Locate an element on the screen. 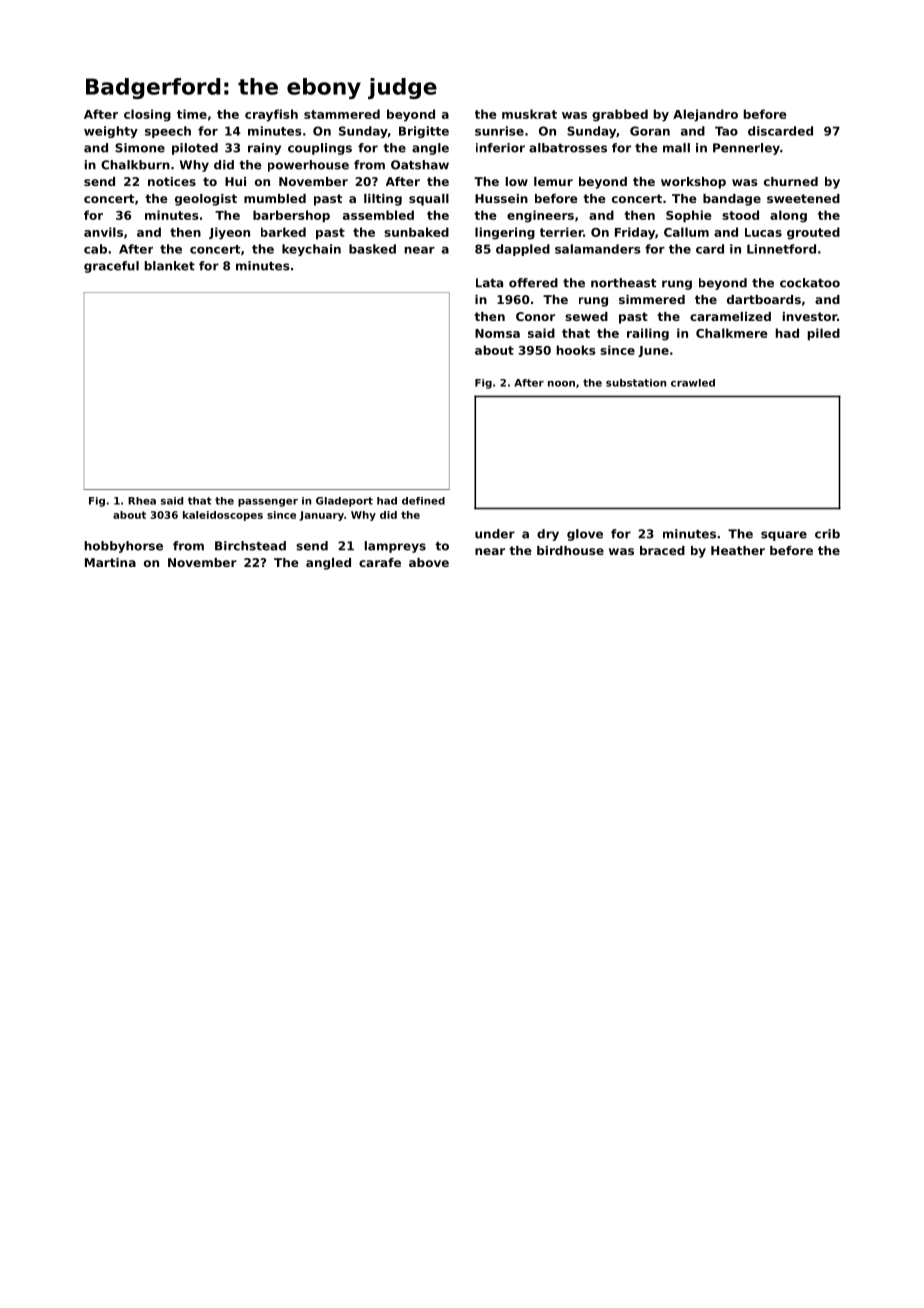 The height and width of the screenshot is (1308, 924). hobbyhorse is located at coordinates (124, 547).
